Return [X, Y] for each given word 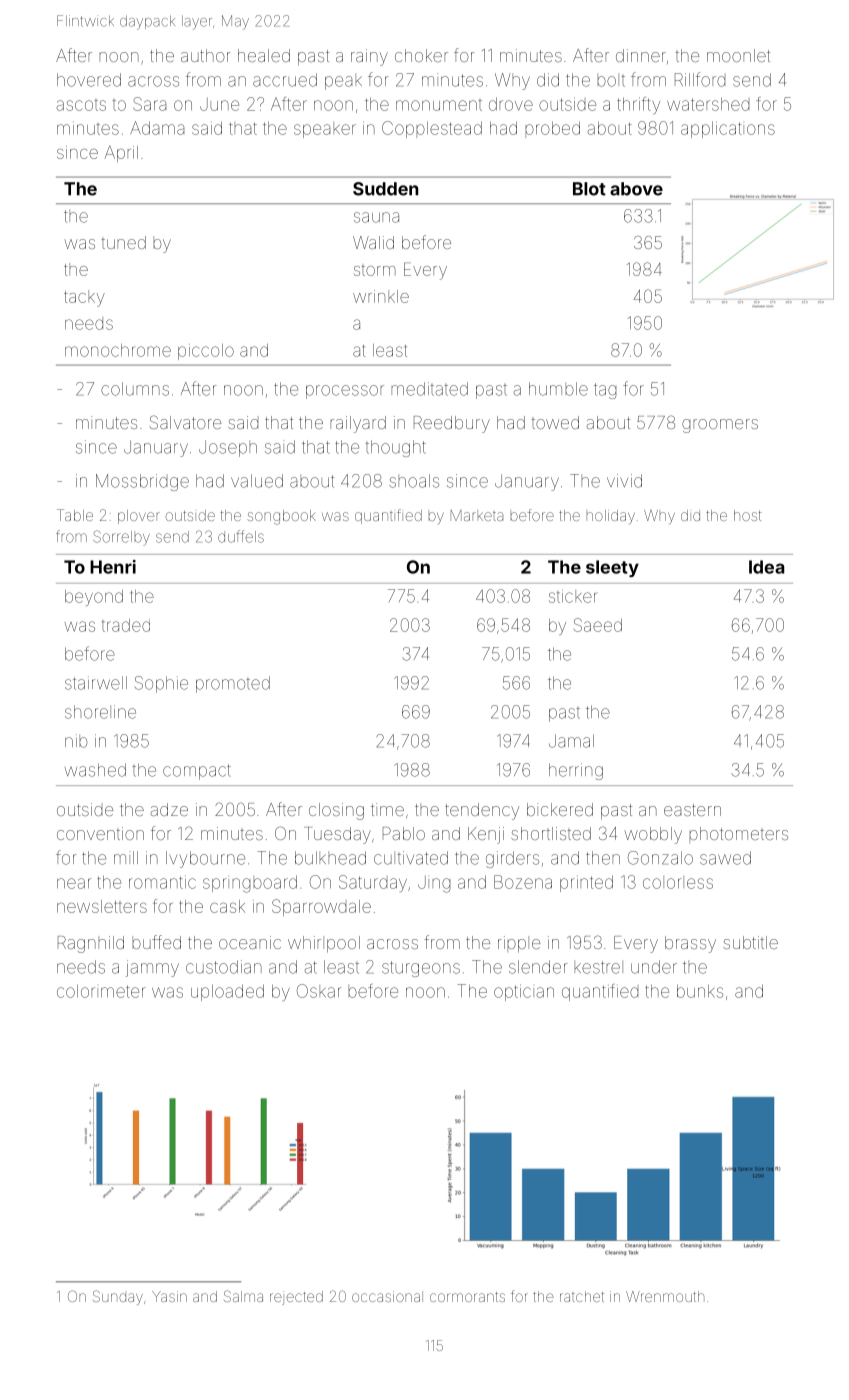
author [206, 55]
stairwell [96, 683]
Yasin [169, 1296]
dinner [641, 55]
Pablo [404, 833]
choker [421, 55]
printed [586, 883]
